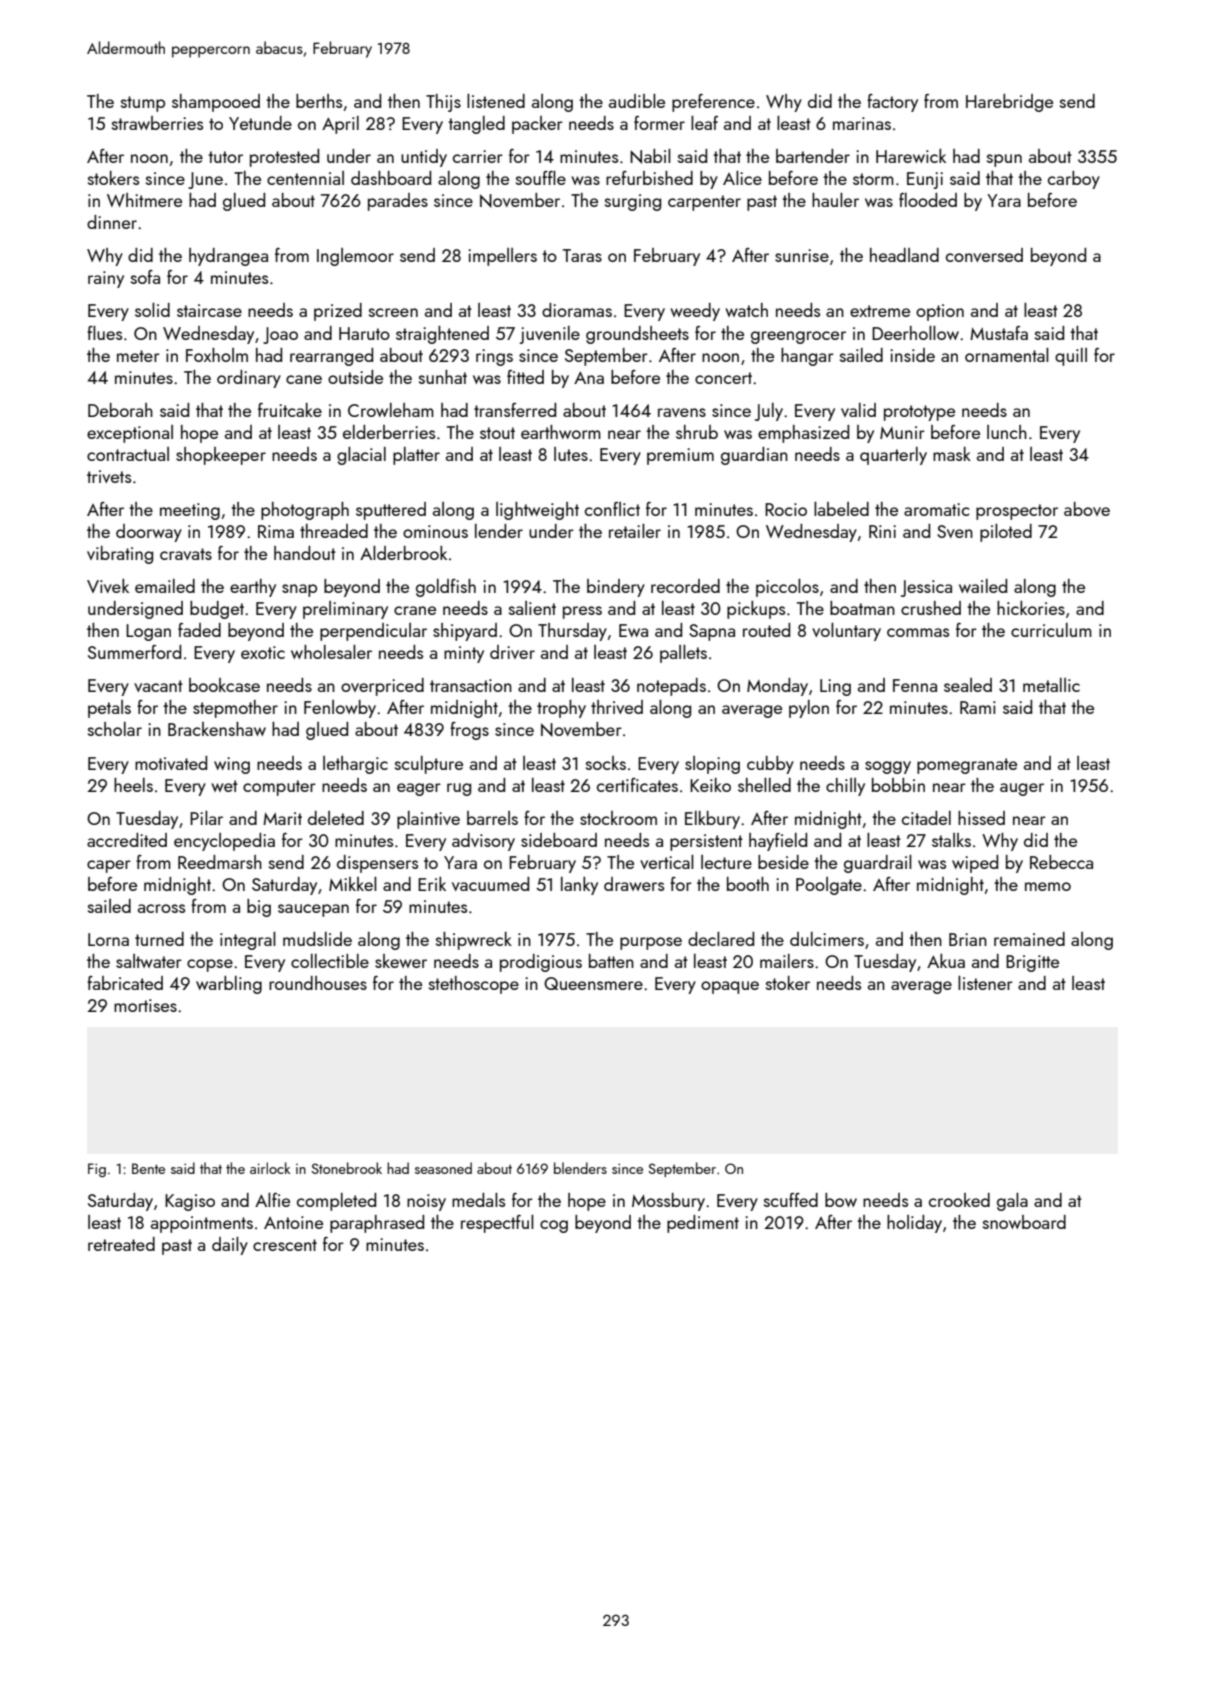  What do you see at coordinates (305, 178) in the page?
I see `centennial` at bounding box center [305, 178].
